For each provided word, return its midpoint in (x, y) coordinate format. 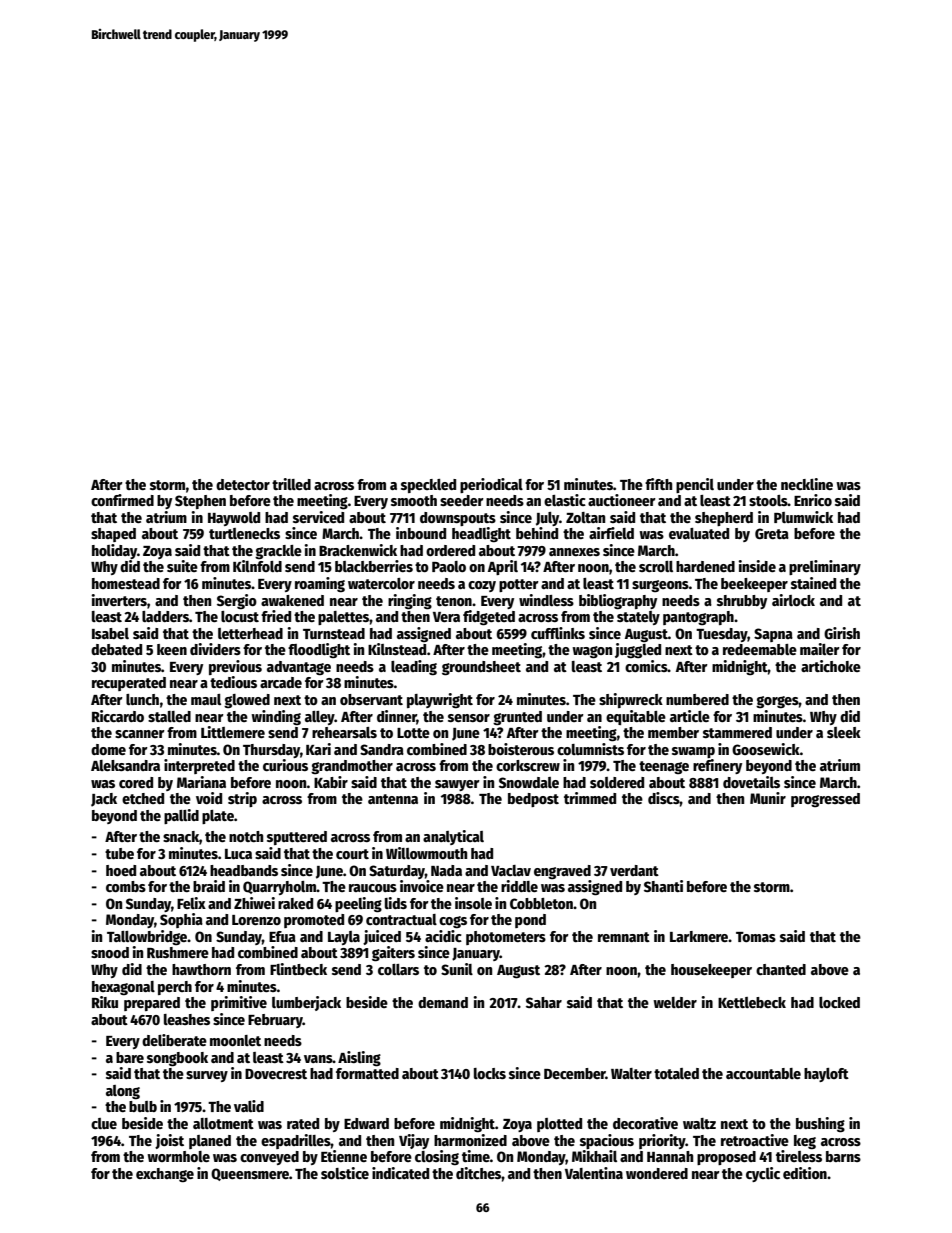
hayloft (826, 1075)
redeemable (760, 649)
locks (490, 1073)
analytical (453, 837)
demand (443, 1002)
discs (664, 798)
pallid (181, 816)
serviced (318, 517)
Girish (842, 633)
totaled (676, 1073)
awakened (292, 600)
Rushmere (178, 952)
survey (207, 1076)
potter (519, 585)
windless (546, 600)
